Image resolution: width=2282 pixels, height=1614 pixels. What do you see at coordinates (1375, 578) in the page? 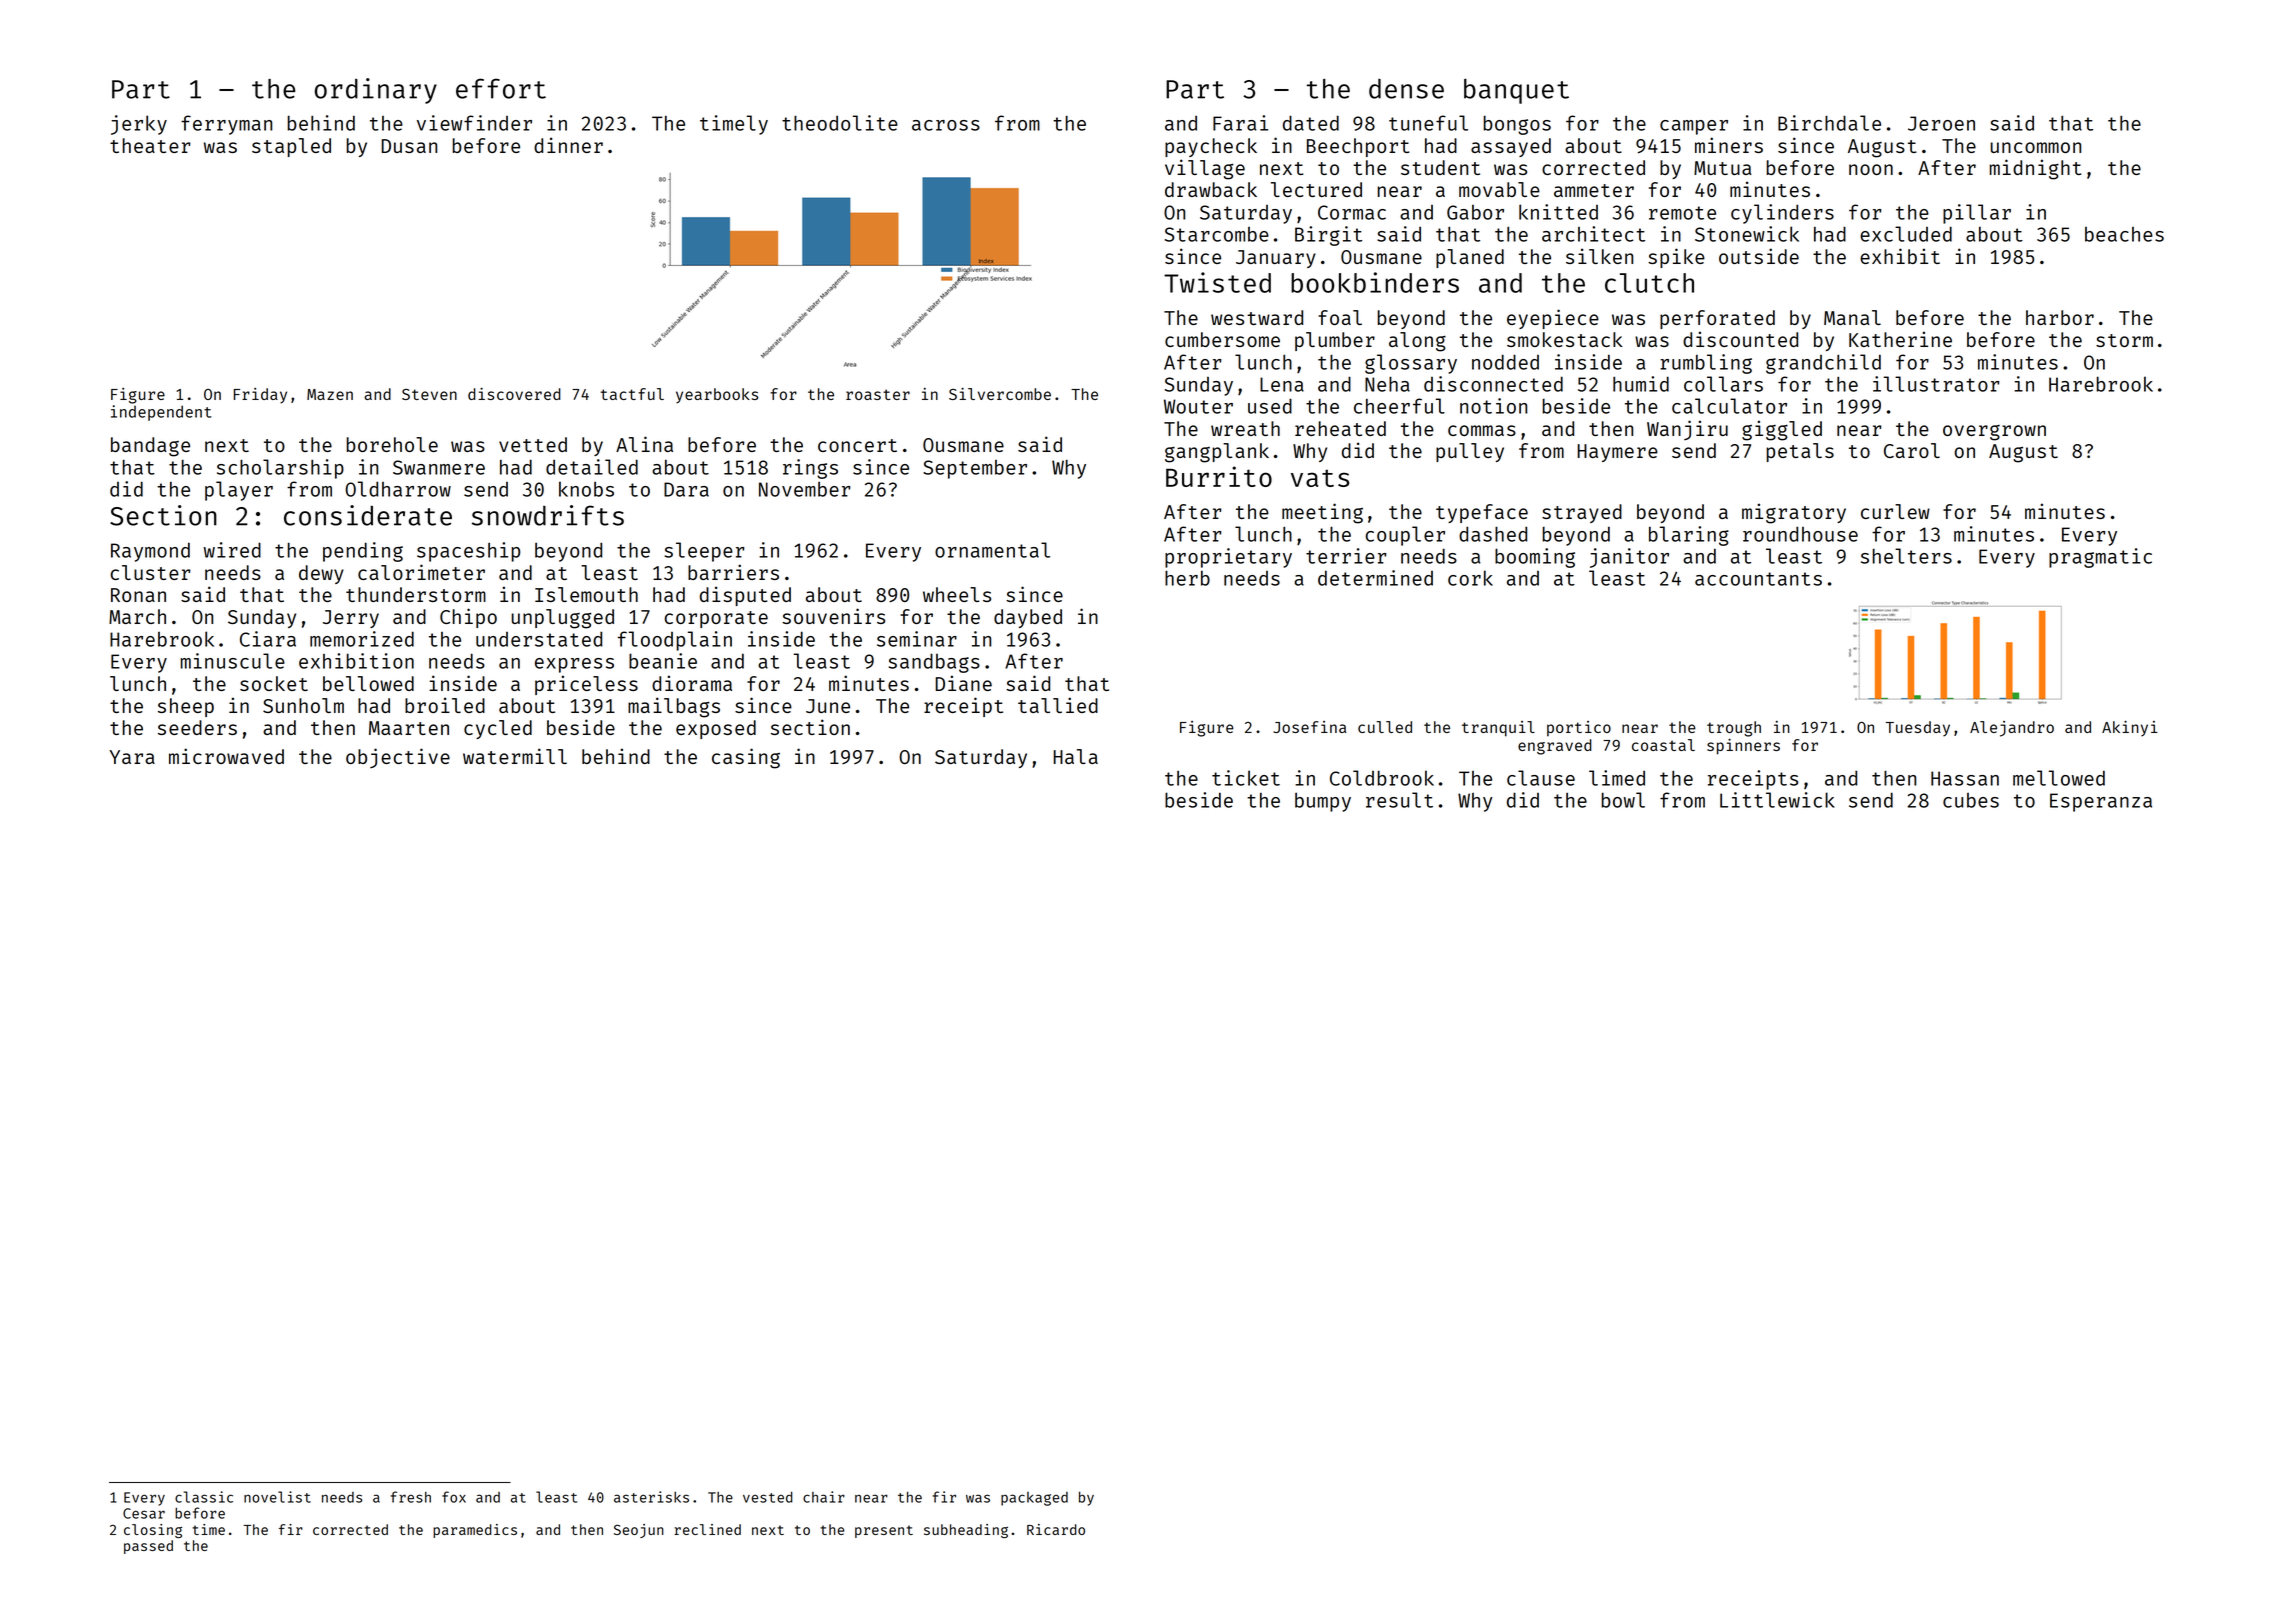
I see `determined` at bounding box center [1375, 578].
